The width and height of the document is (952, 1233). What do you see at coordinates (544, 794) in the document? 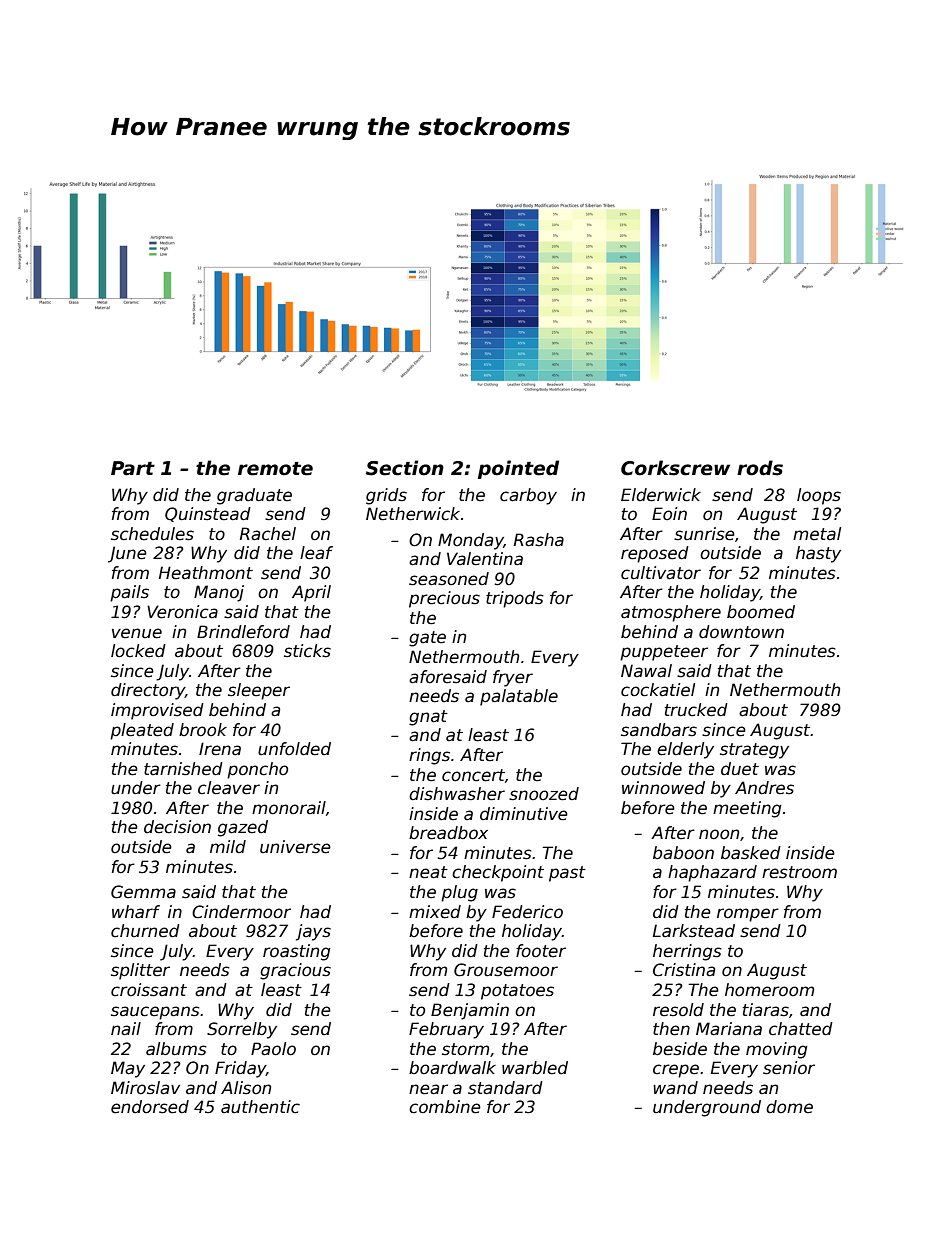
I see `snoozed` at bounding box center [544, 794].
